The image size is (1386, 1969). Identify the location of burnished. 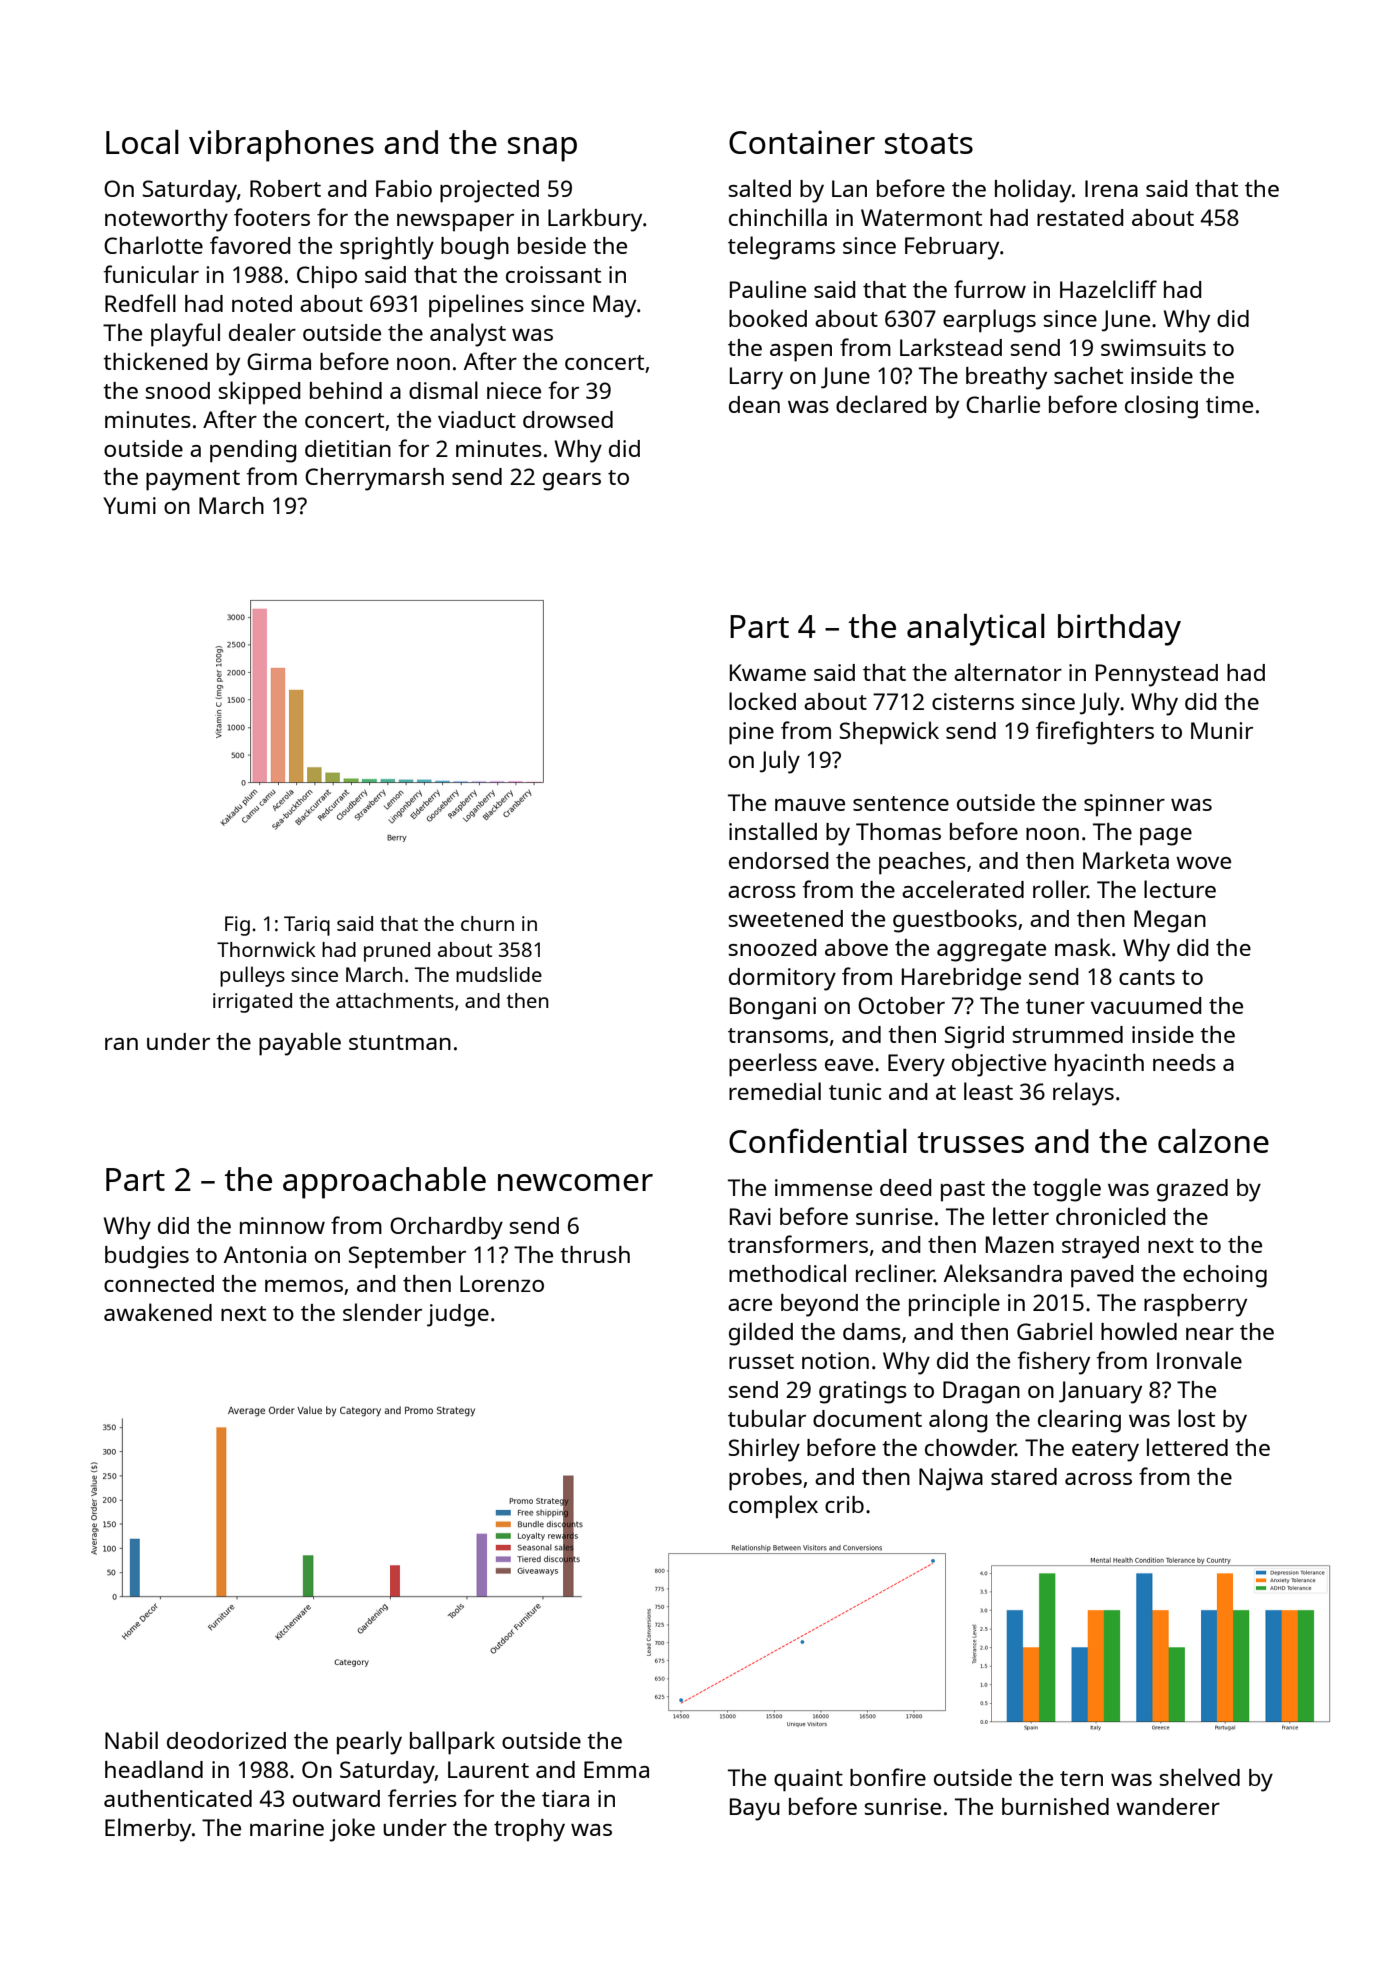
(1055, 1806).
